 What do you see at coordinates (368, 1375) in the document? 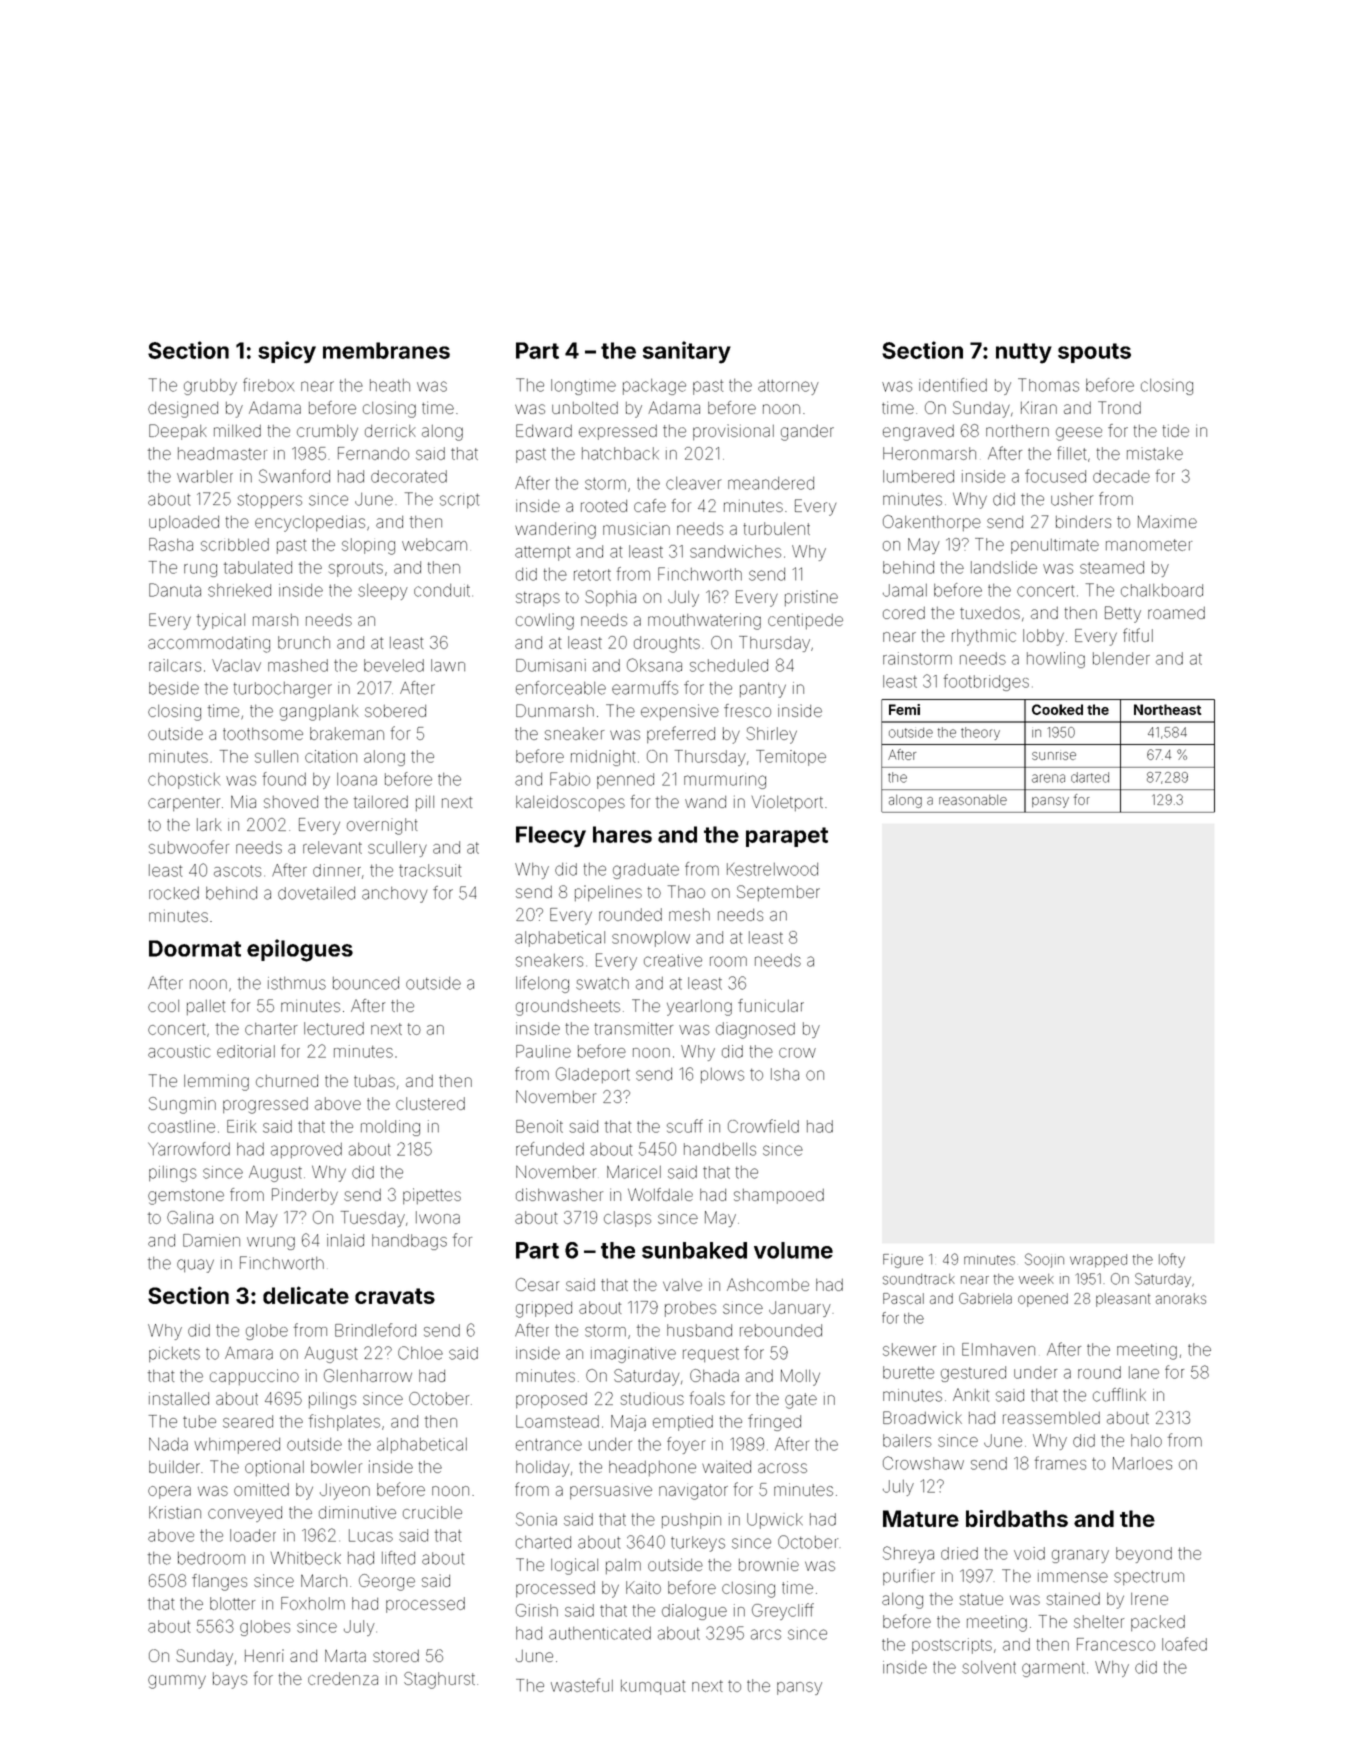
I see `Glenharrow` at bounding box center [368, 1375].
